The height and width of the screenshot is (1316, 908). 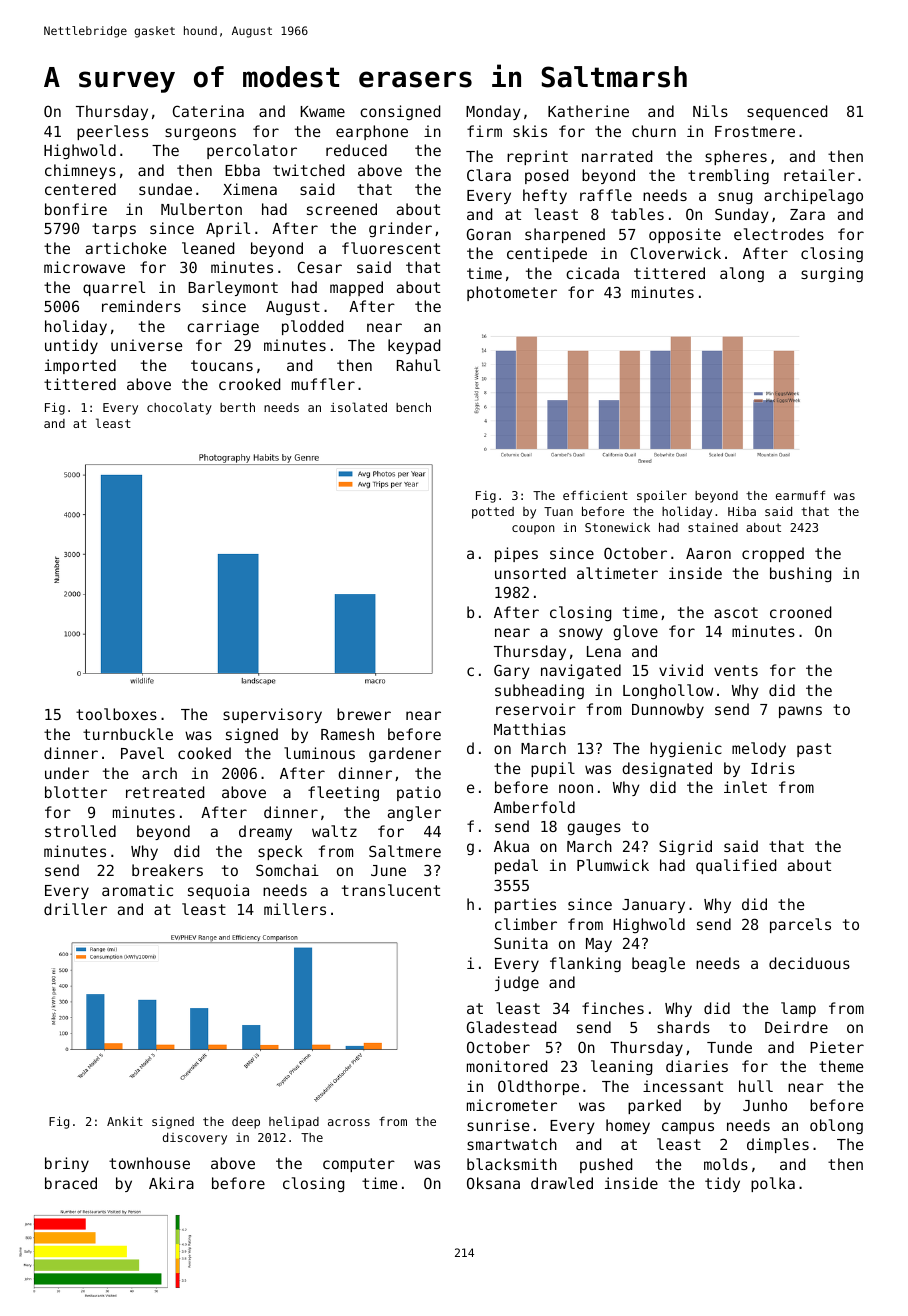 I want to click on pupil, so click(x=553, y=769).
